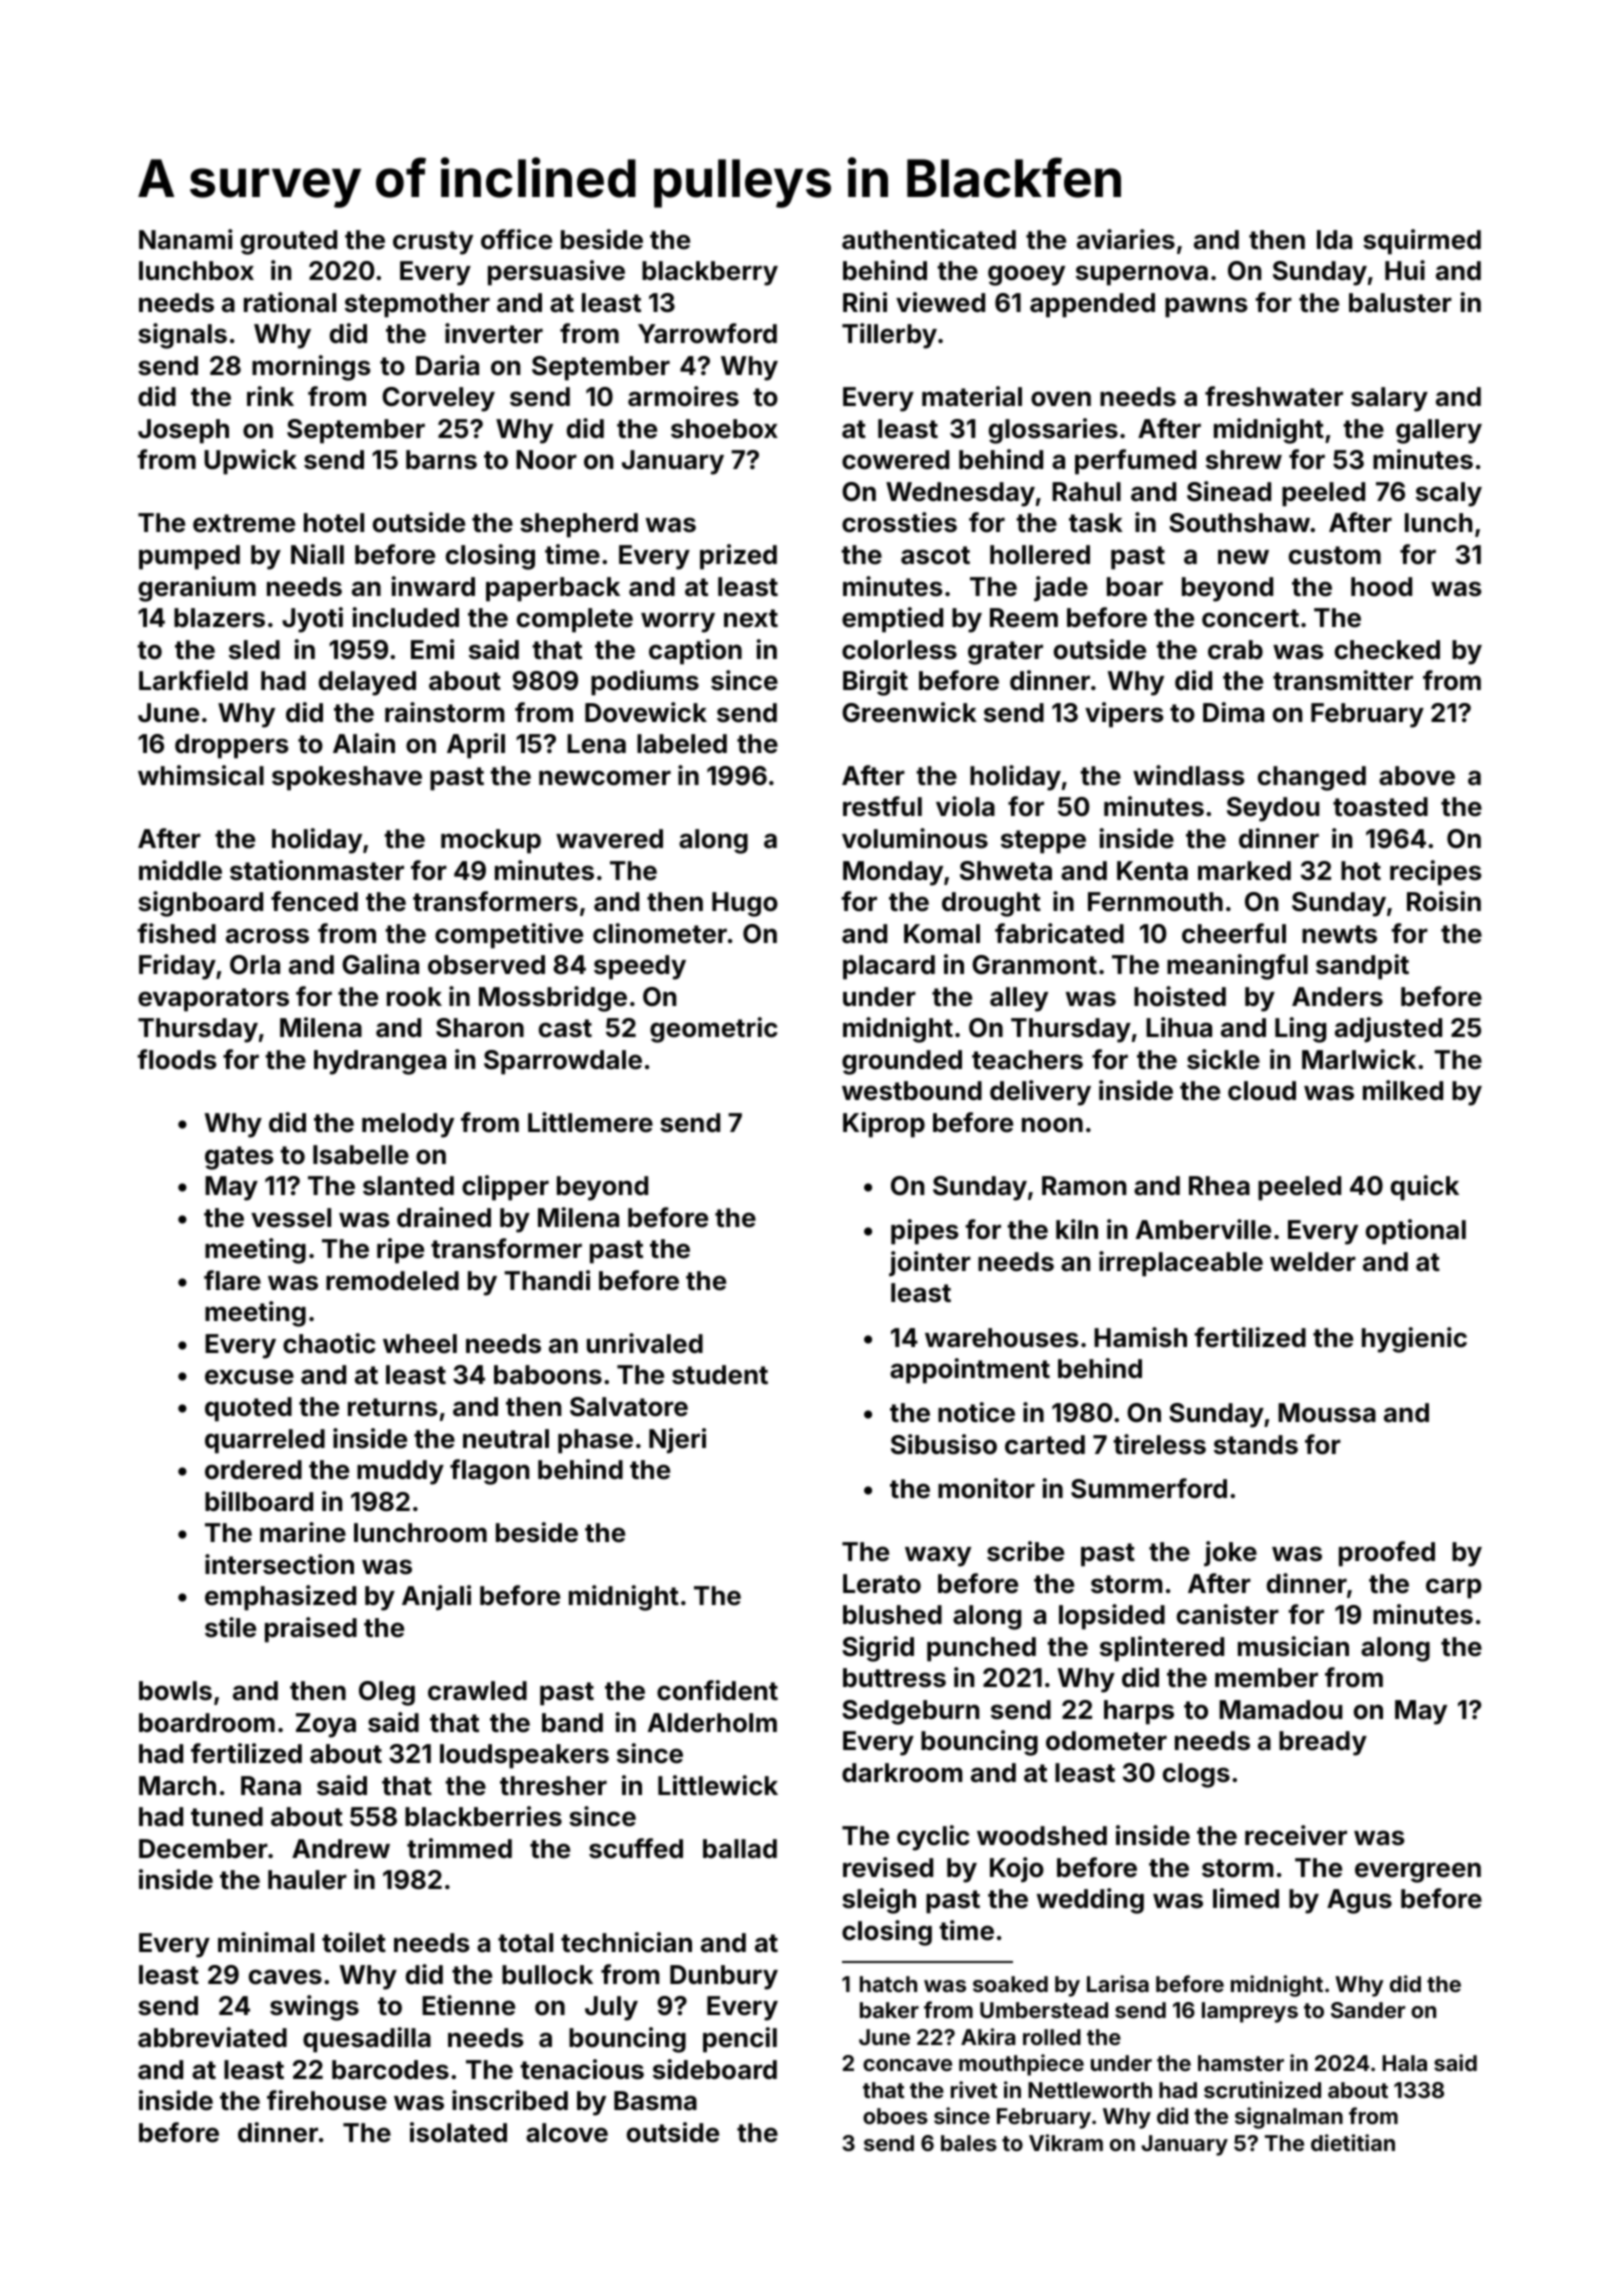  What do you see at coordinates (889, 967) in the screenshot?
I see `placard` at bounding box center [889, 967].
